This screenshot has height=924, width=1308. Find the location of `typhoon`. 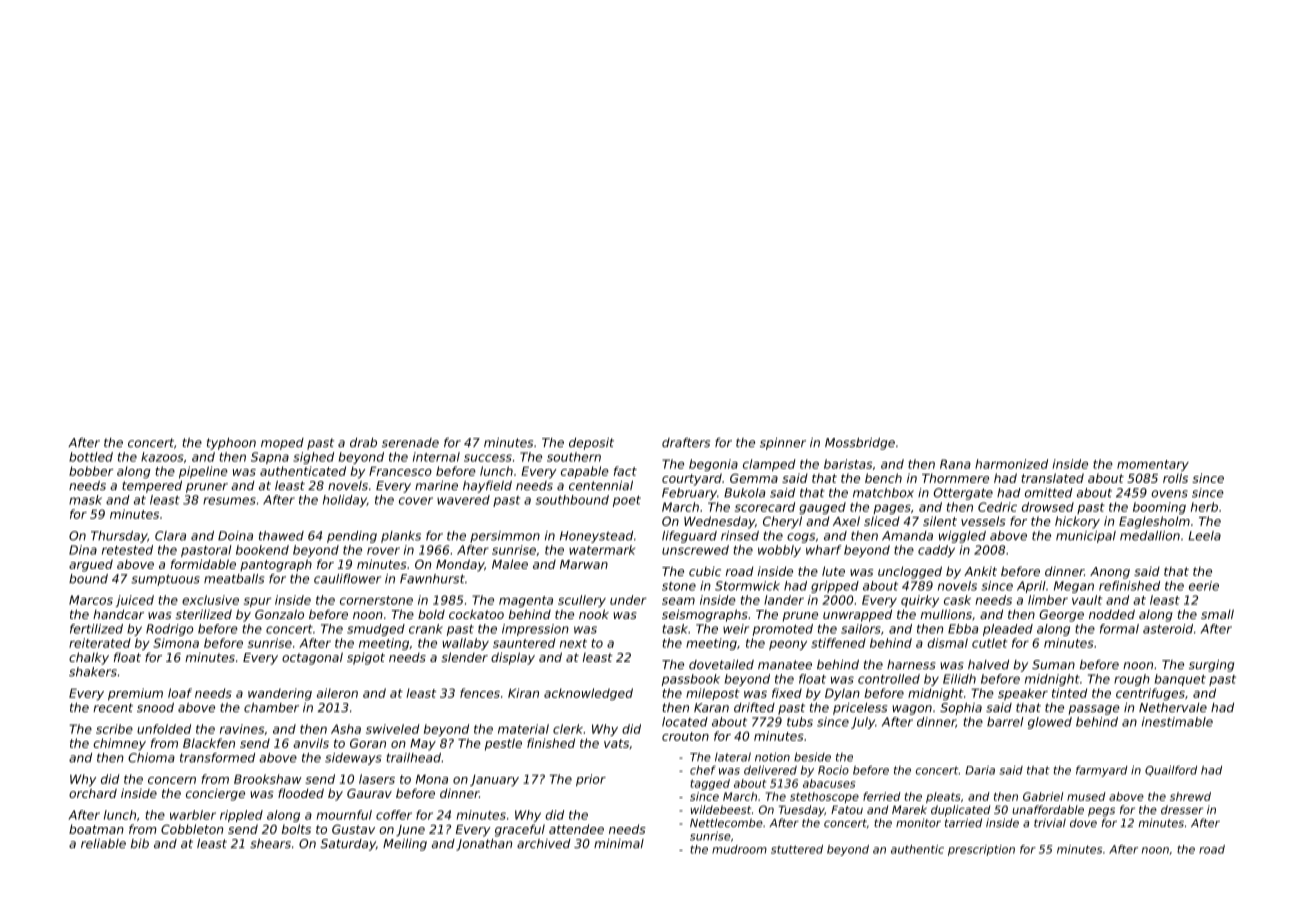

typhoon is located at coordinates (231, 444).
